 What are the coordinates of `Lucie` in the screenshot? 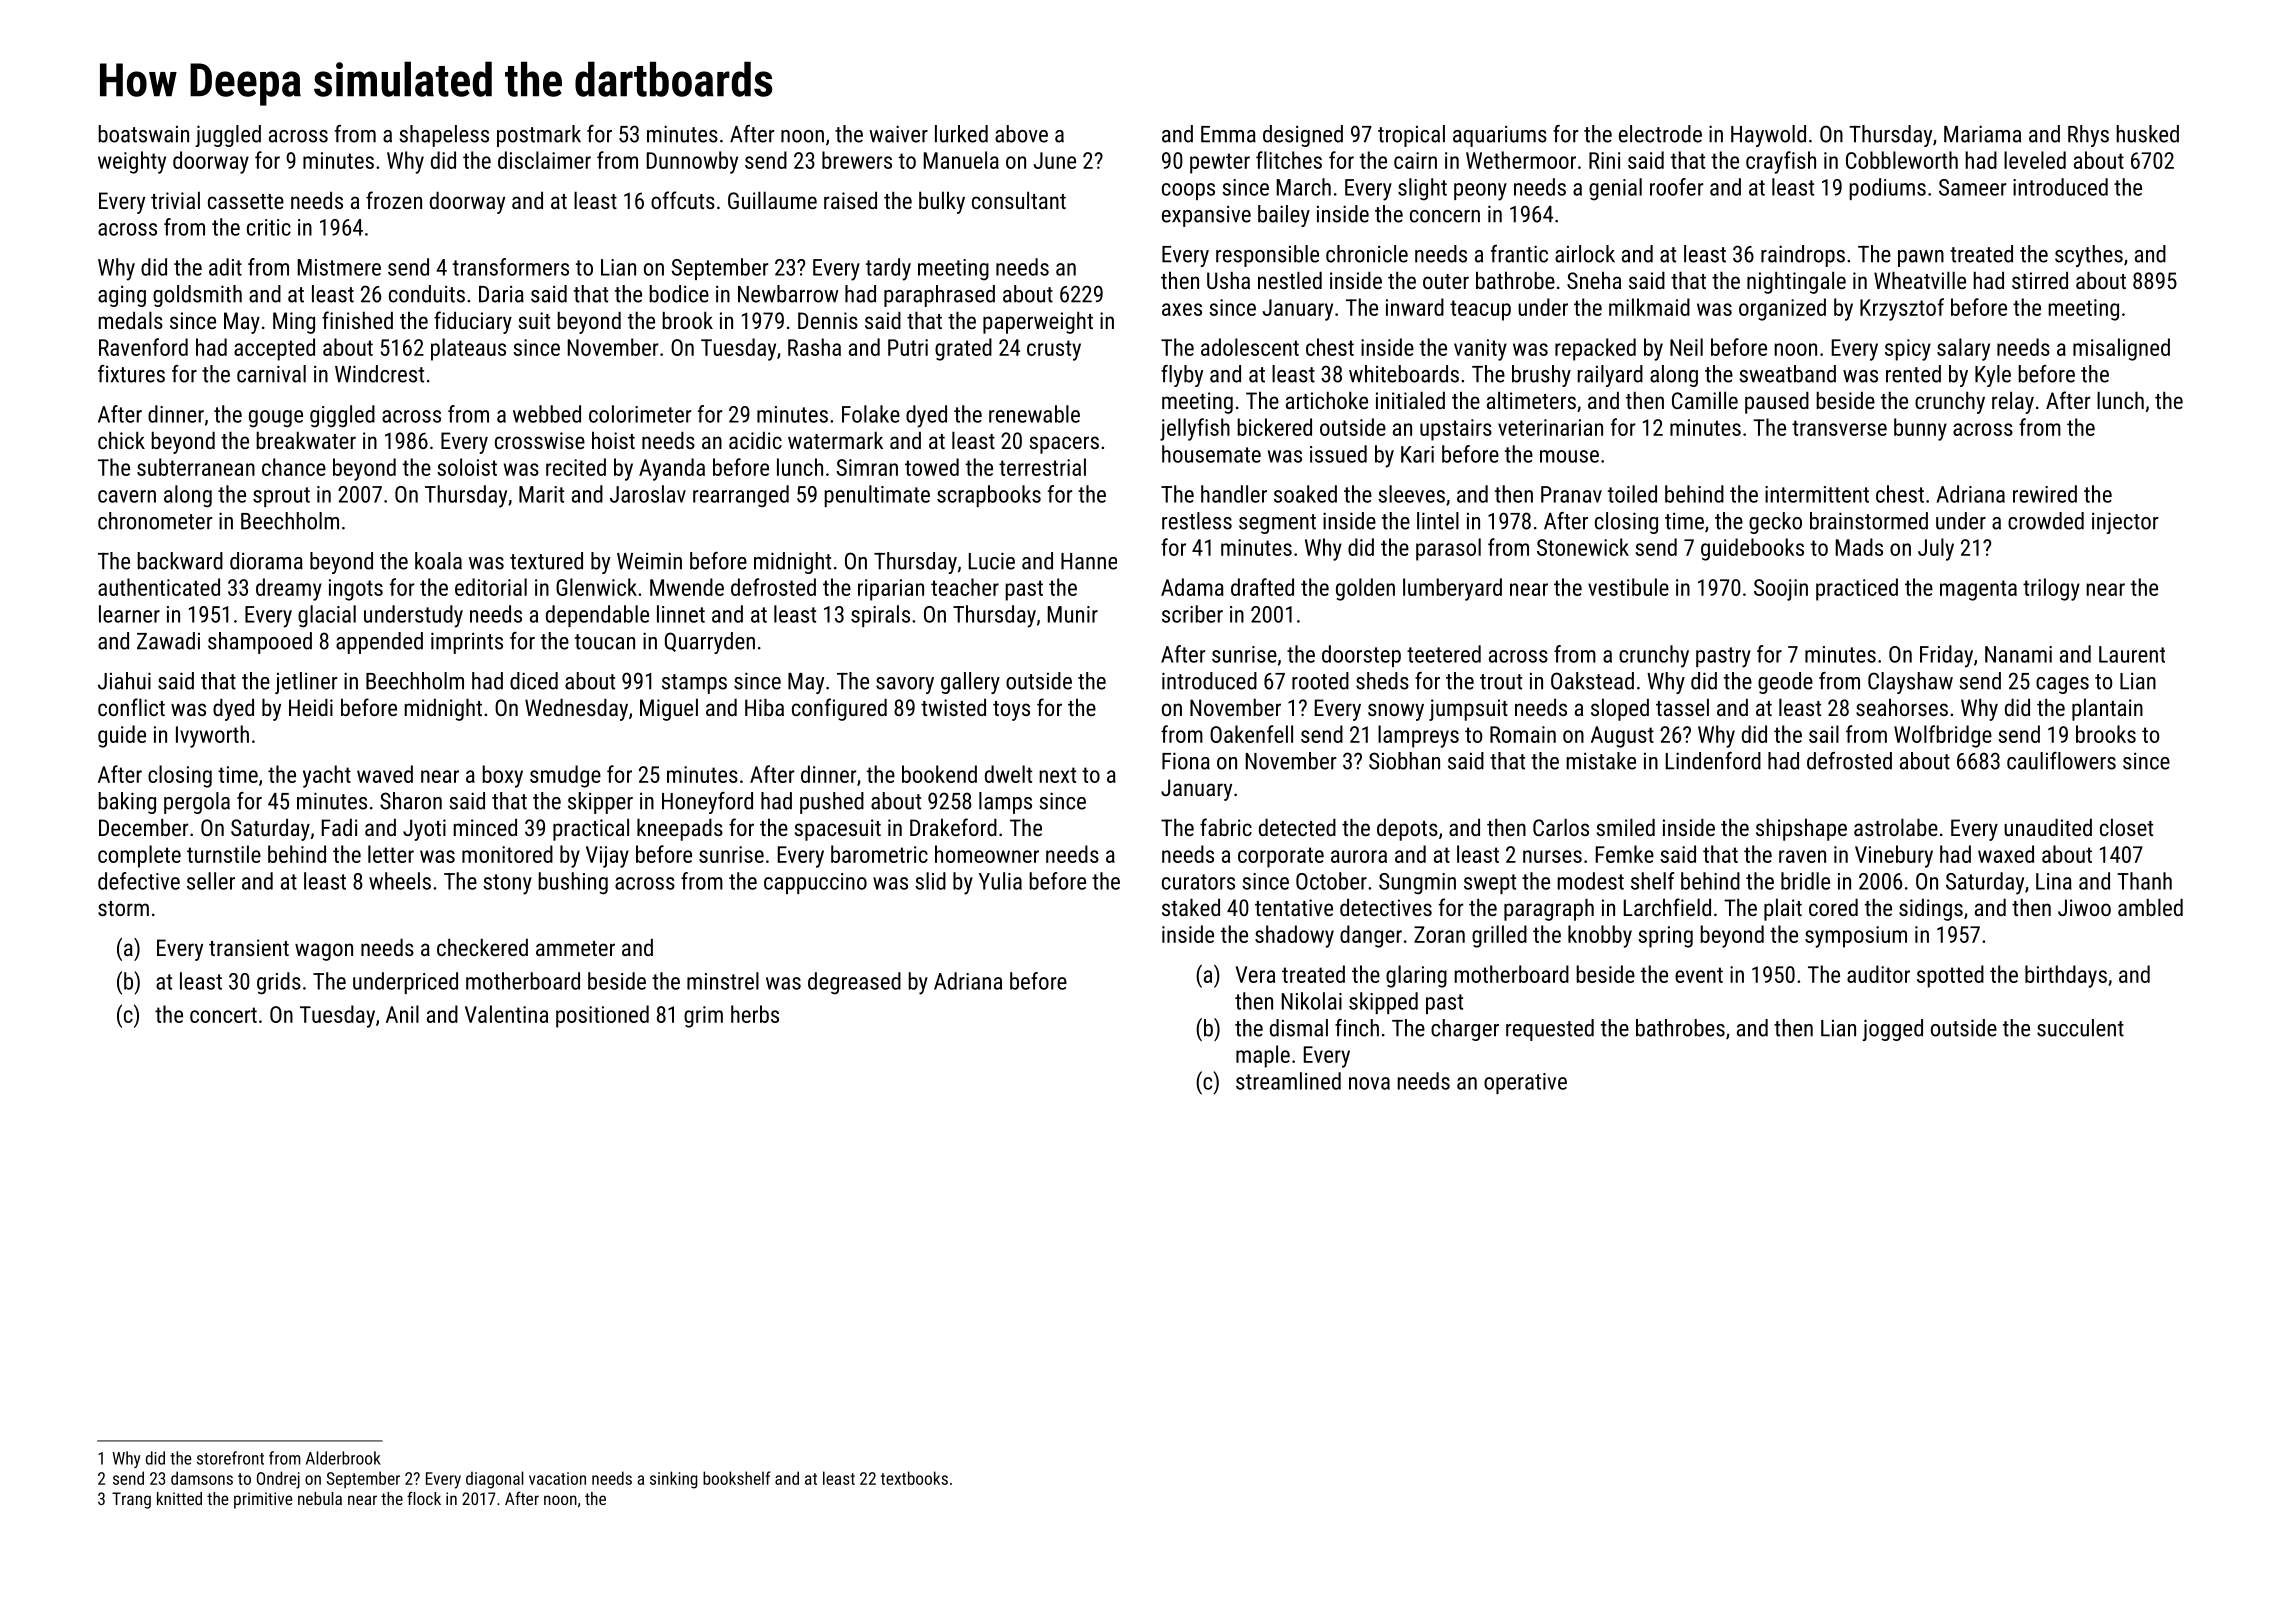 It's located at (992, 561).
